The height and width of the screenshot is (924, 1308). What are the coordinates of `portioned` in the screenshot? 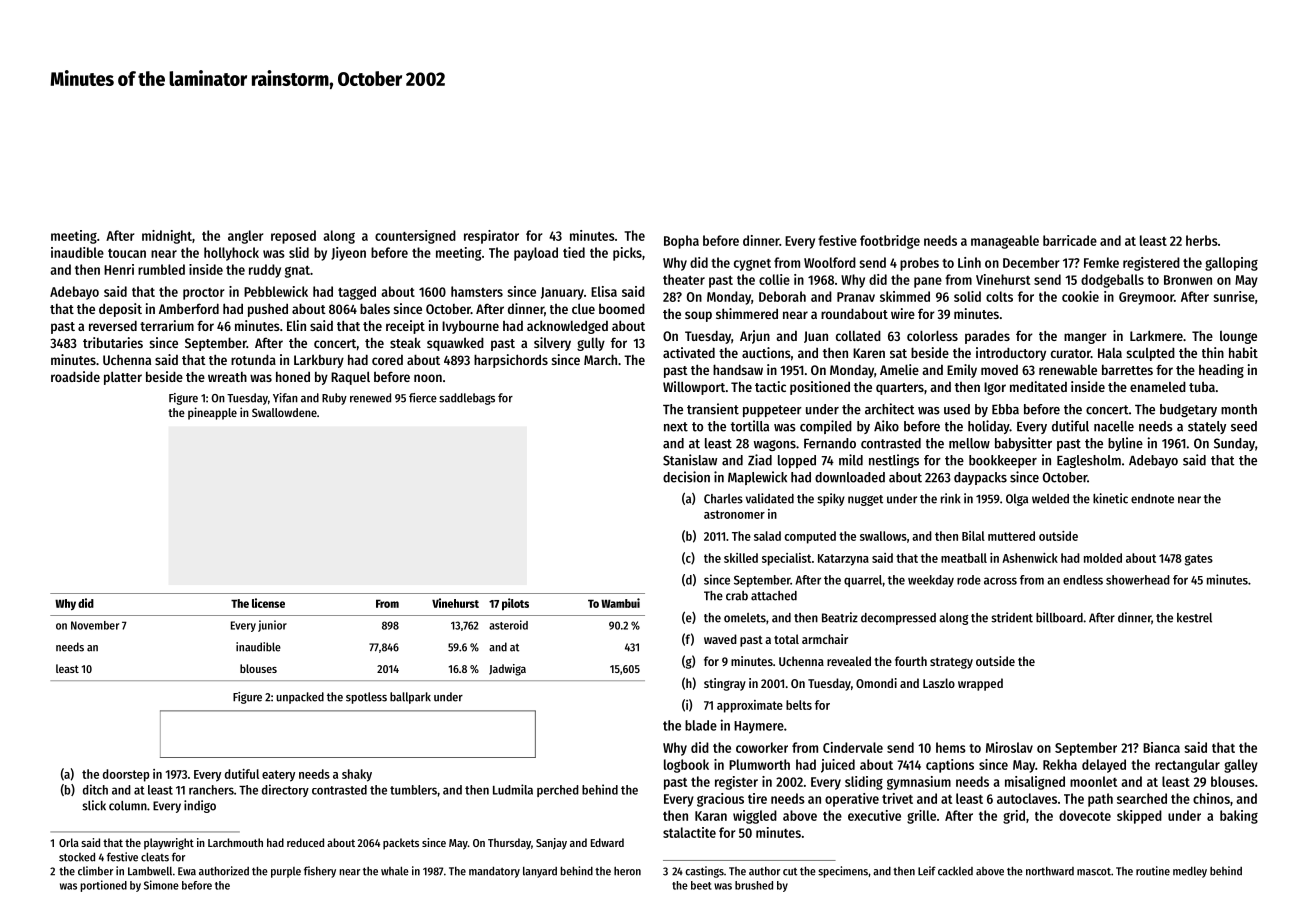 It's located at (103, 886).
